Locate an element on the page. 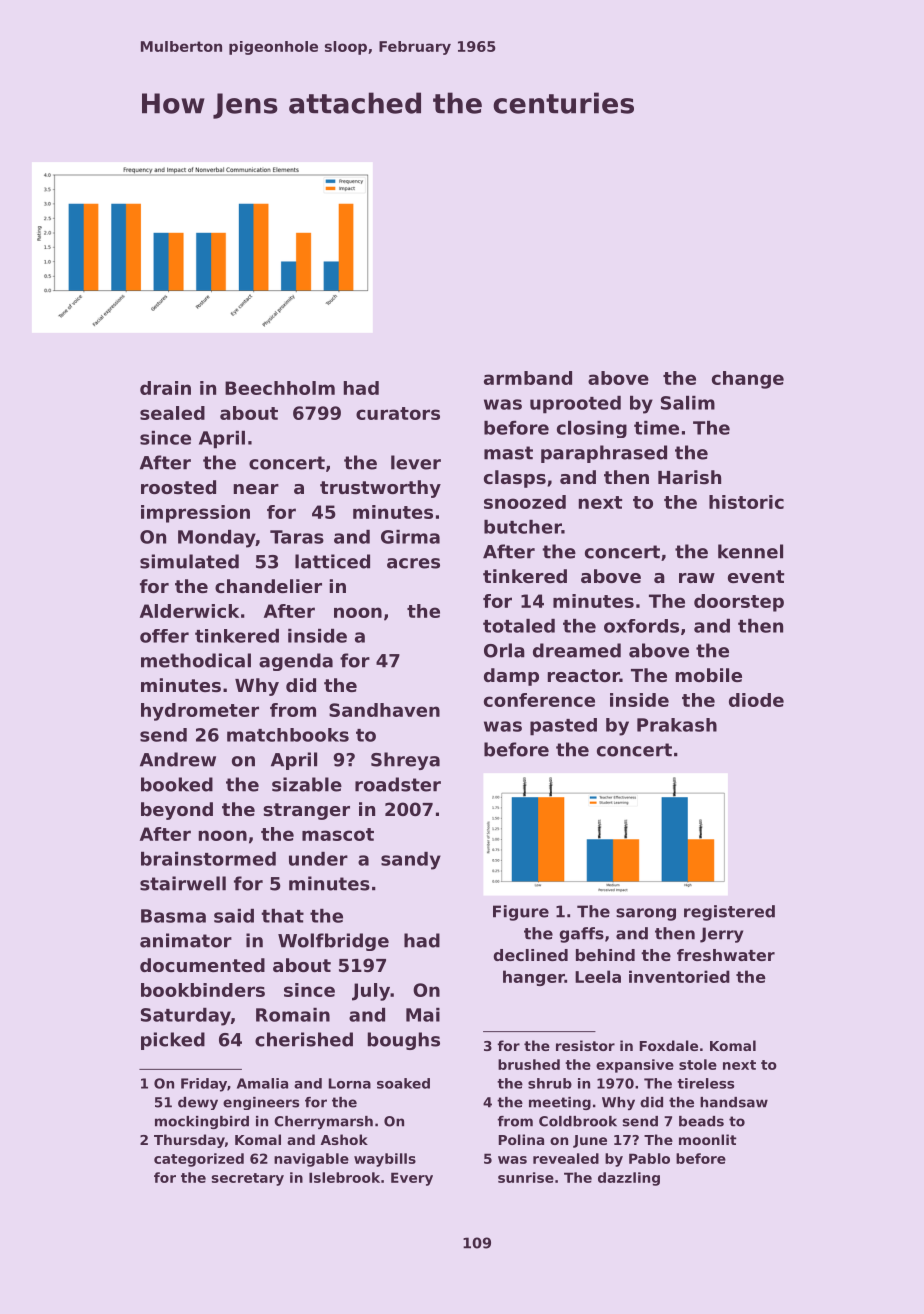 Image resolution: width=924 pixels, height=1314 pixels. declined is located at coordinates (530, 955).
